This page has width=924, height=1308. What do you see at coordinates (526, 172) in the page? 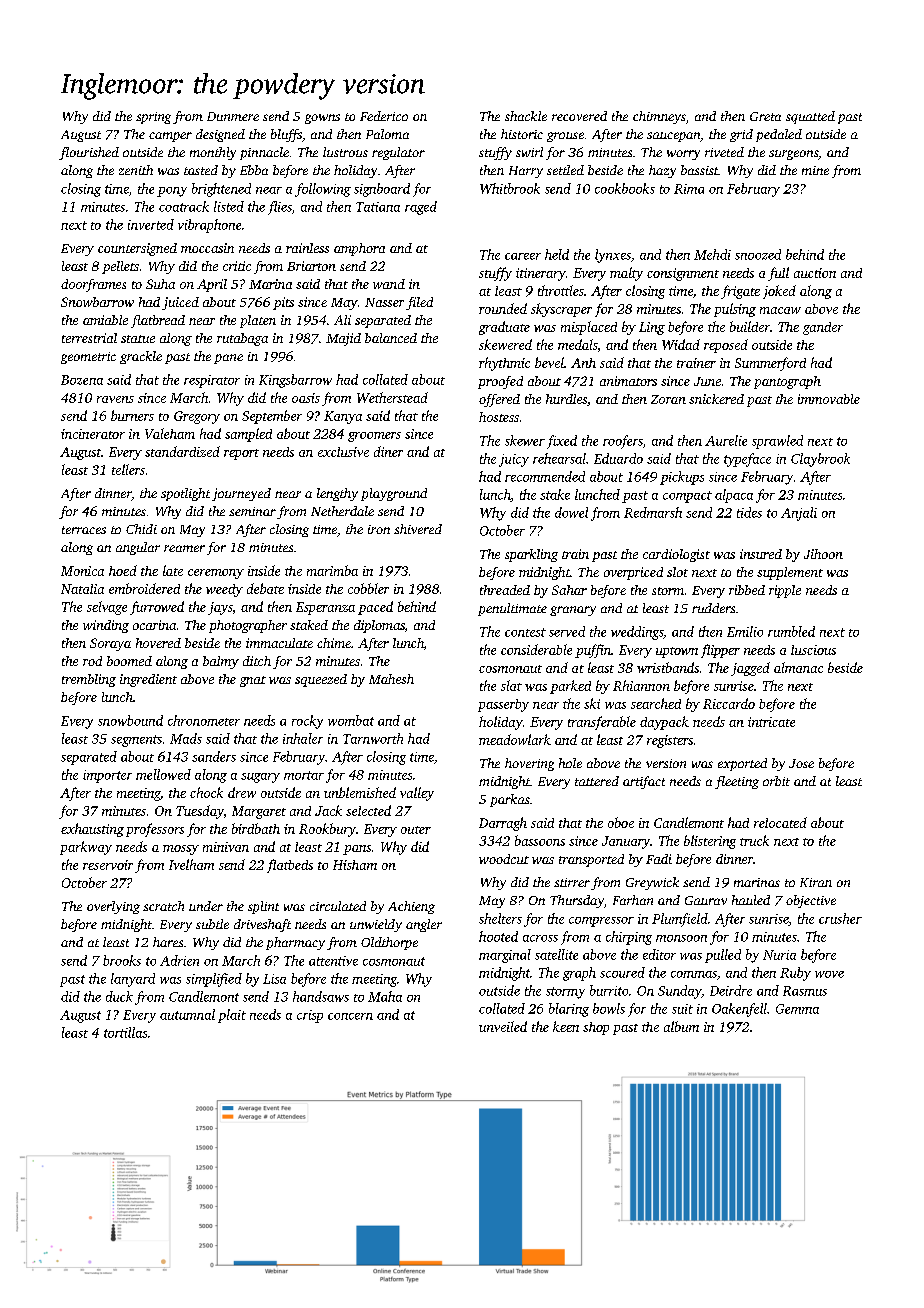
I see `Harry` at bounding box center [526, 172].
